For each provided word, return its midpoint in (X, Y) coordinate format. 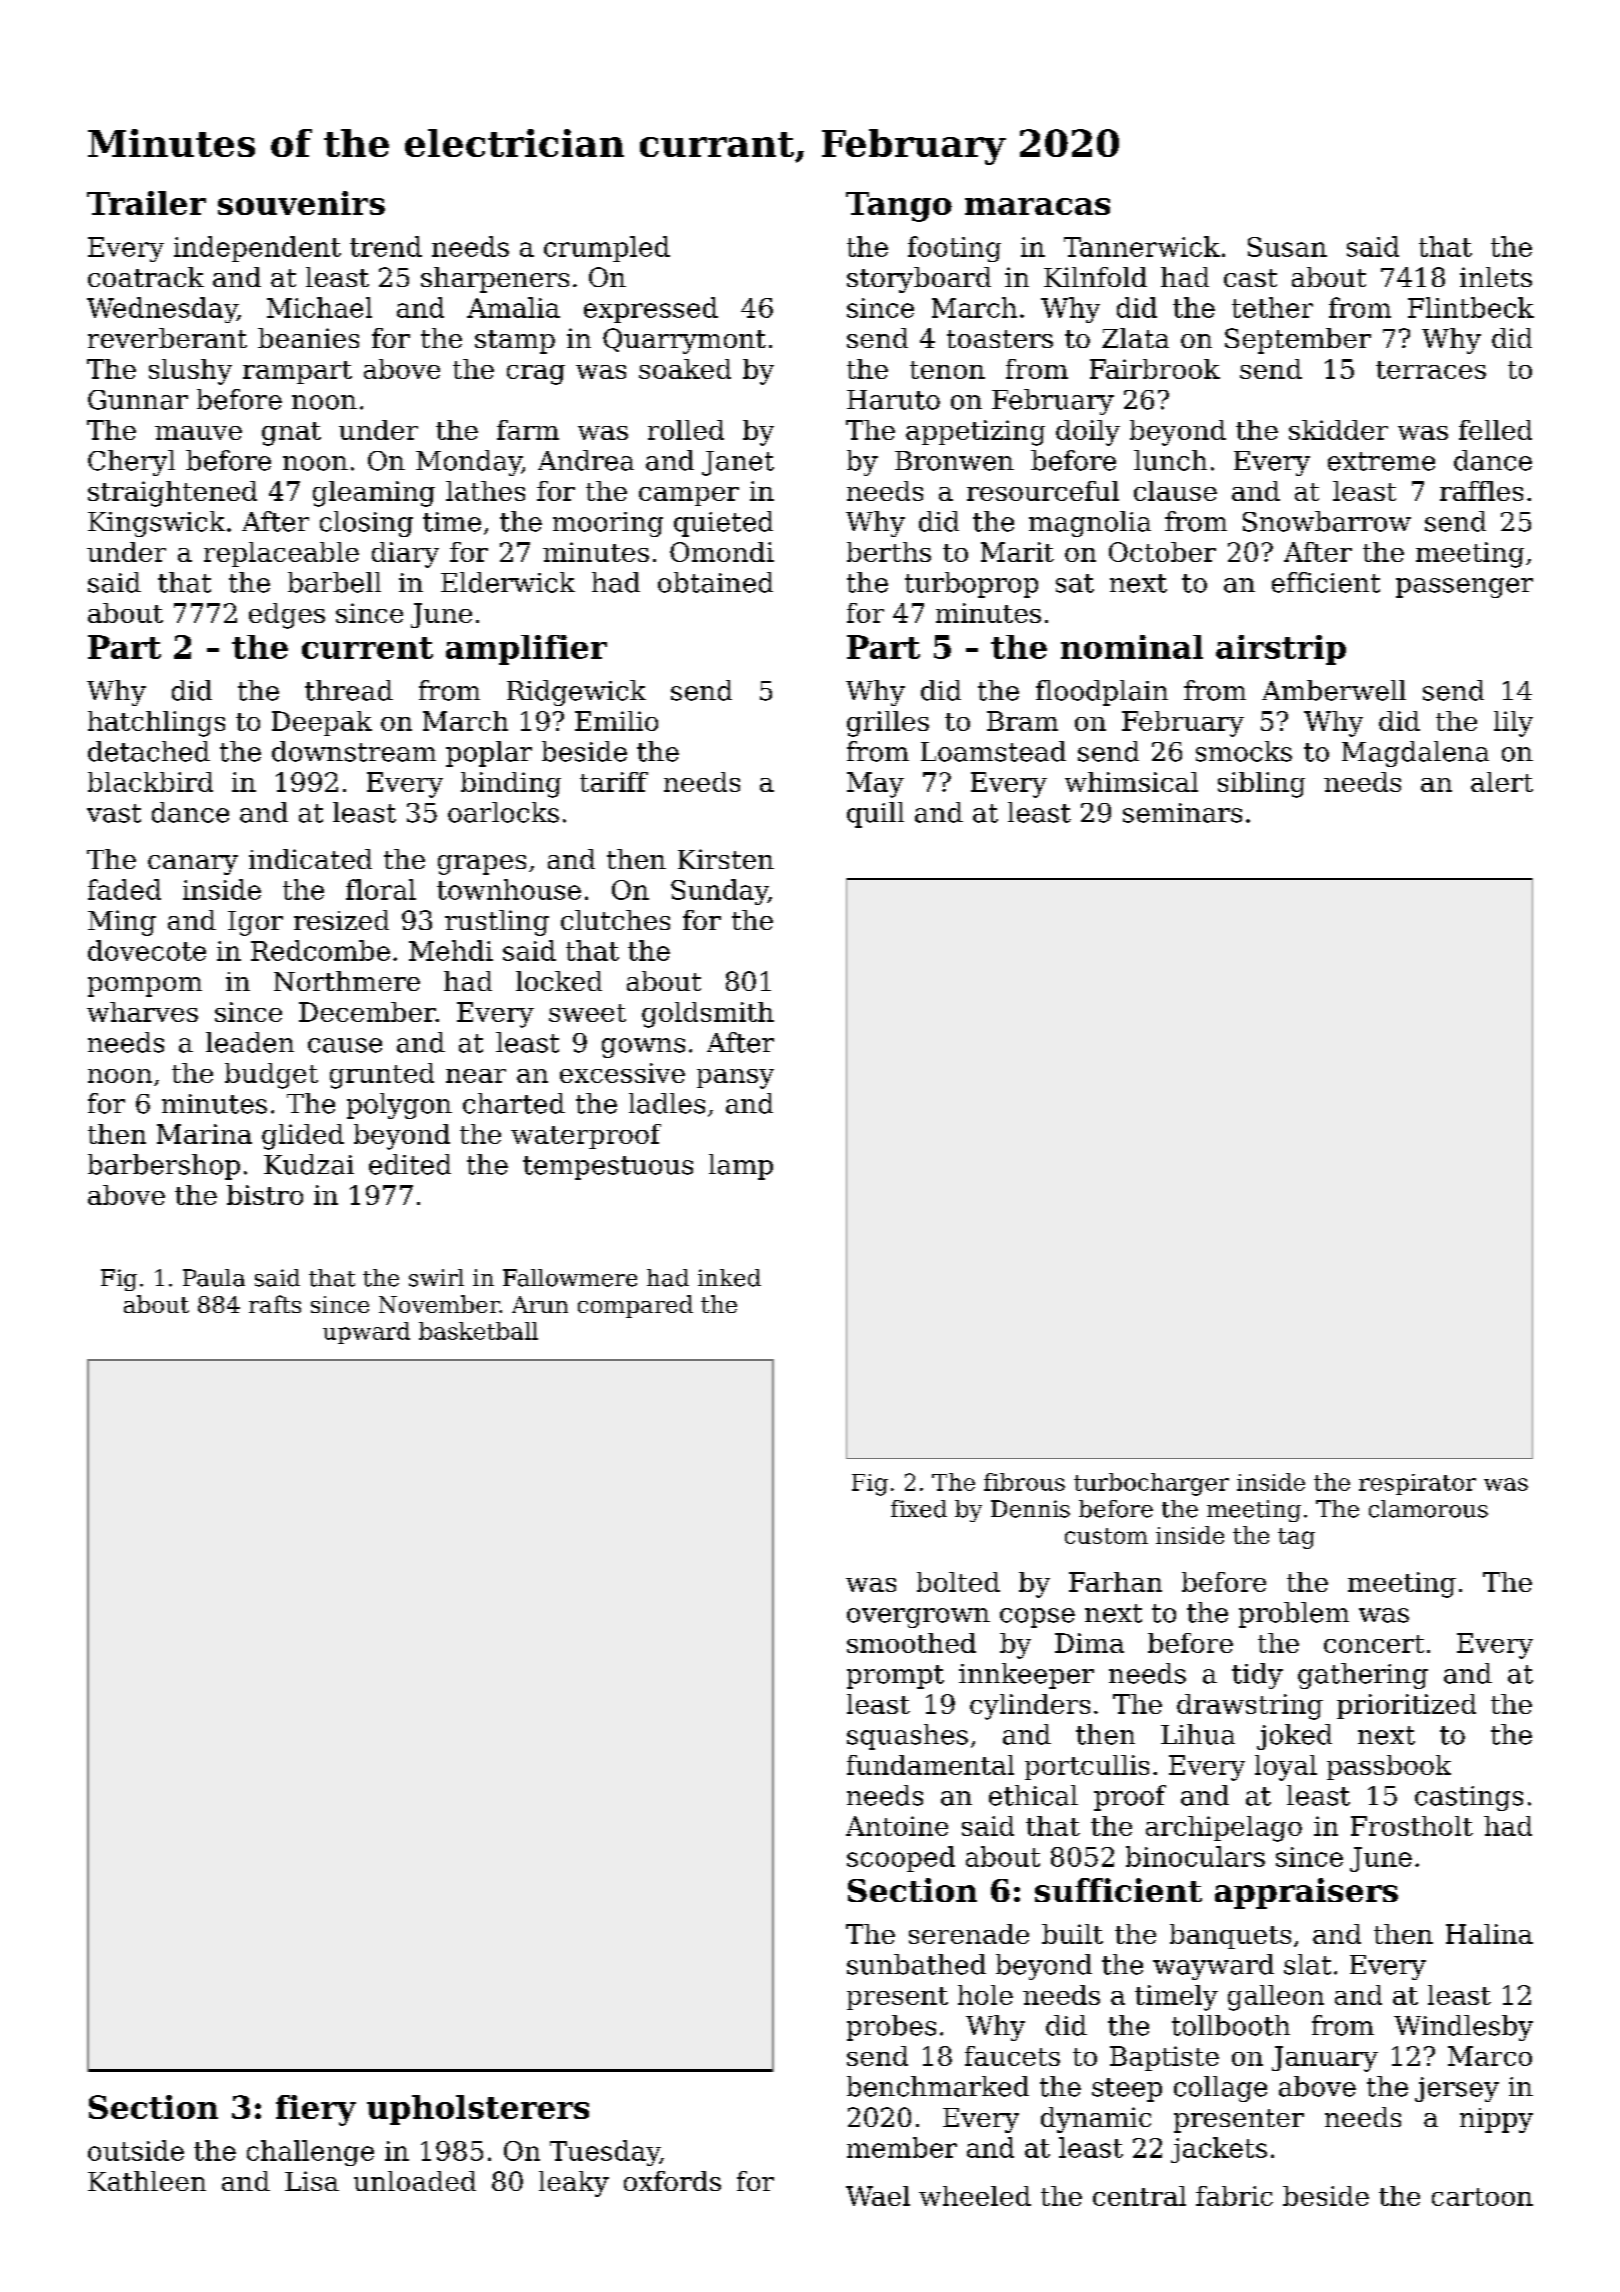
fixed (919, 1509)
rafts (275, 1304)
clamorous (1428, 1509)
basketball (478, 1331)
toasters (1000, 339)
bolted (958, 1582)
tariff (614, 782)
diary (405, 555)
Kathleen (147, 2181)
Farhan (1115, 1582)
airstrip (1281, 650)
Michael (319, 307)
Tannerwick (1142, 246)
